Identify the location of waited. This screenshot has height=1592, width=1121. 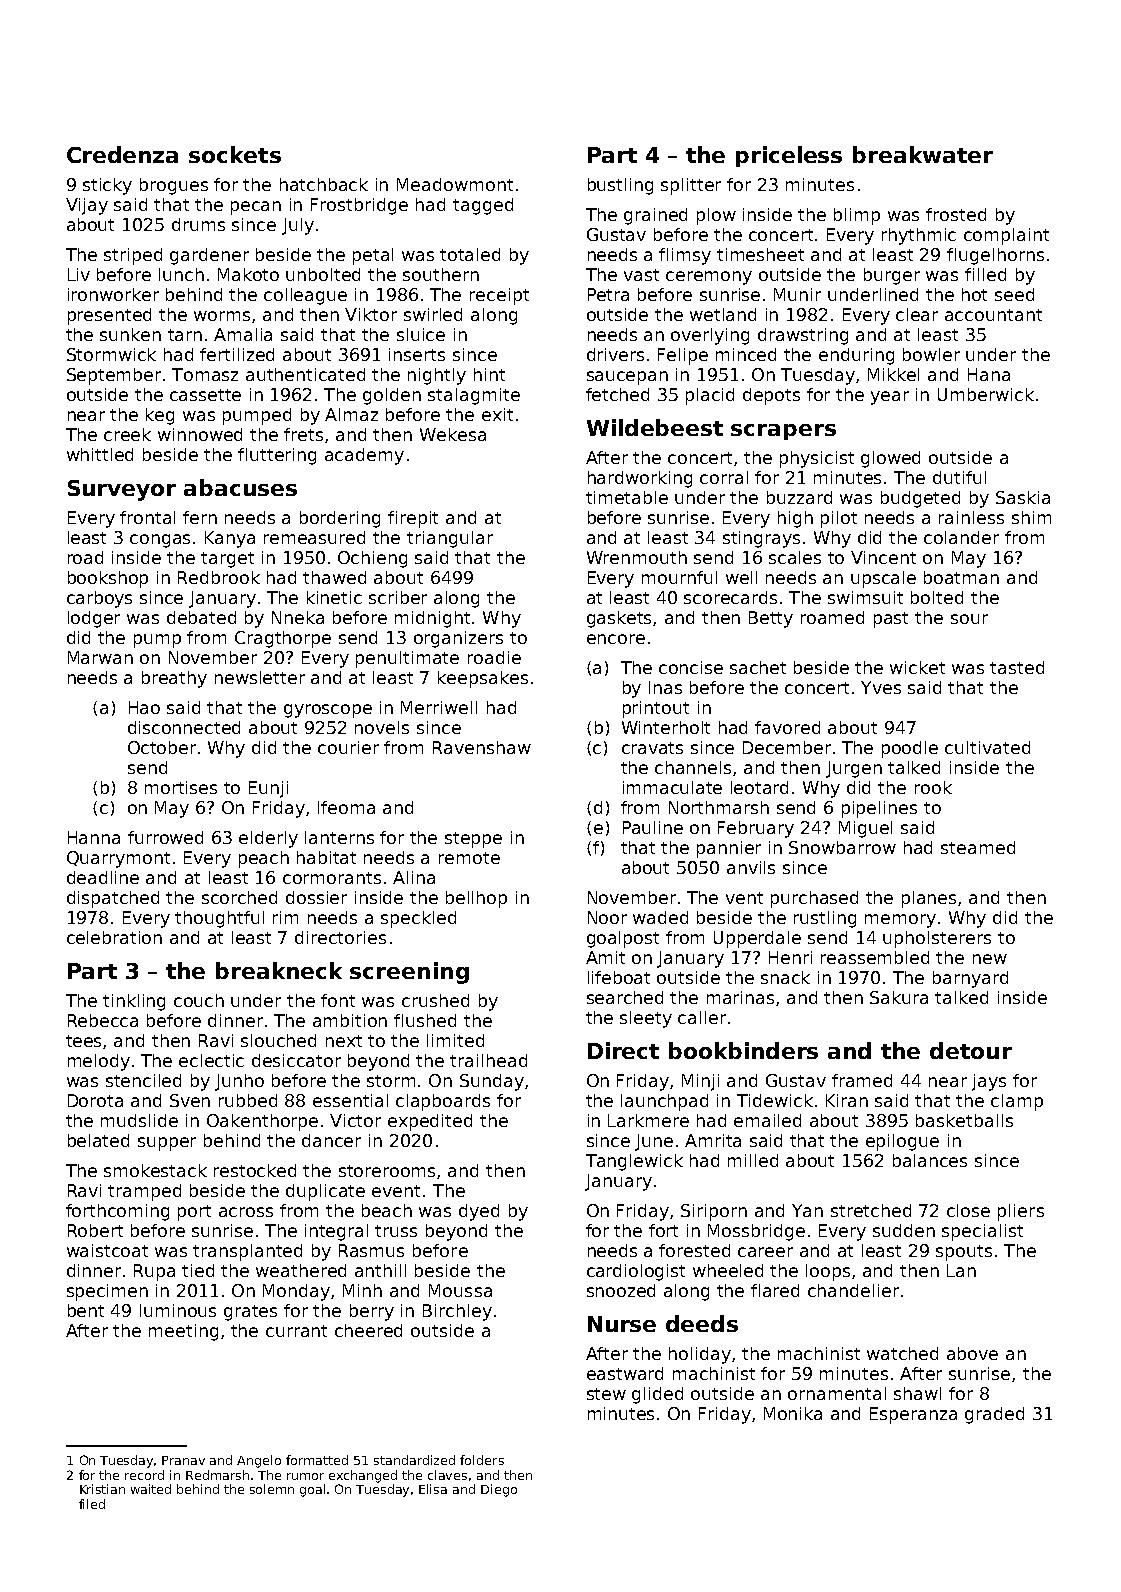
(151, 1489).
